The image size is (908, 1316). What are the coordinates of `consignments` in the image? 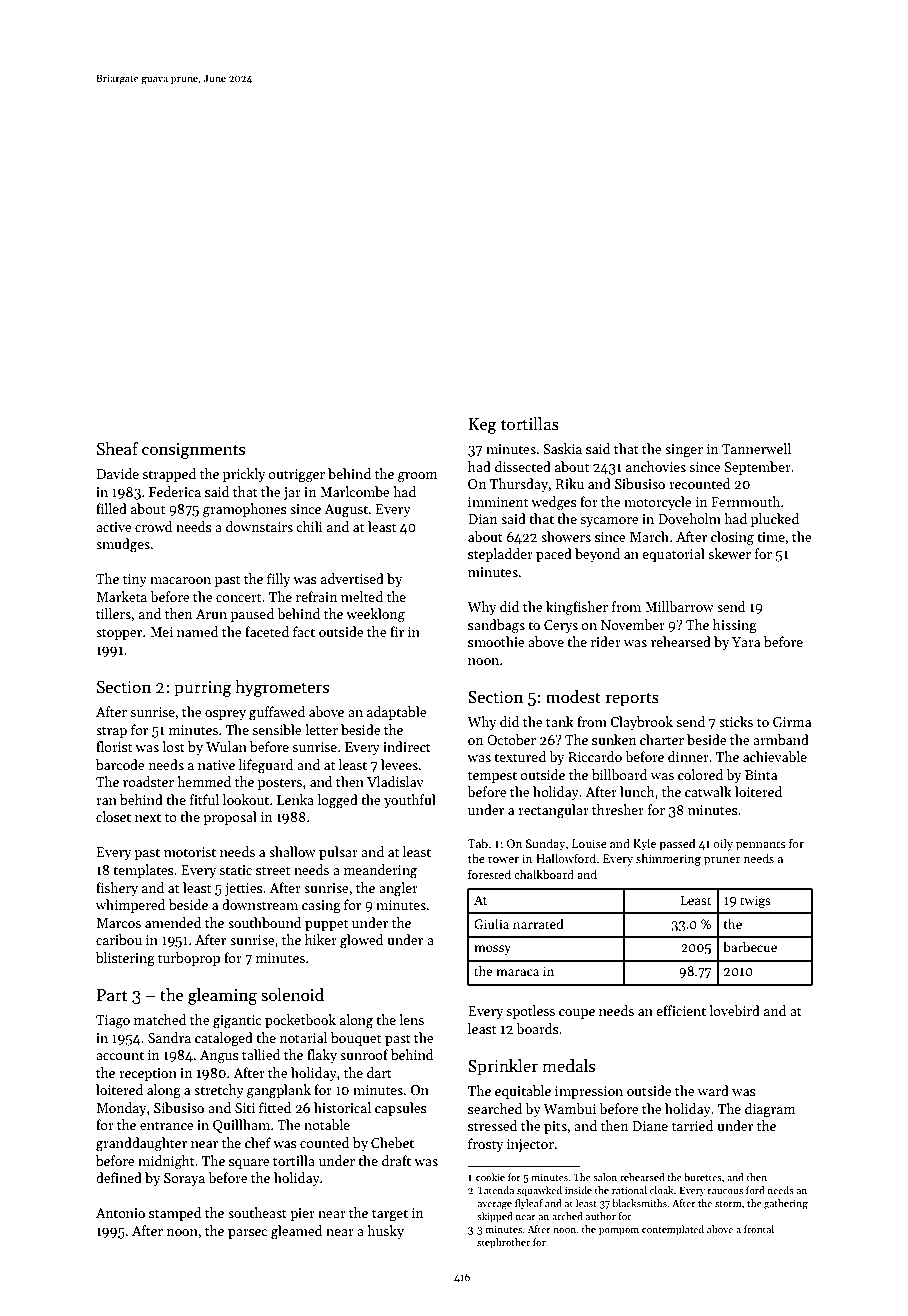 It's located at (193, 451).
